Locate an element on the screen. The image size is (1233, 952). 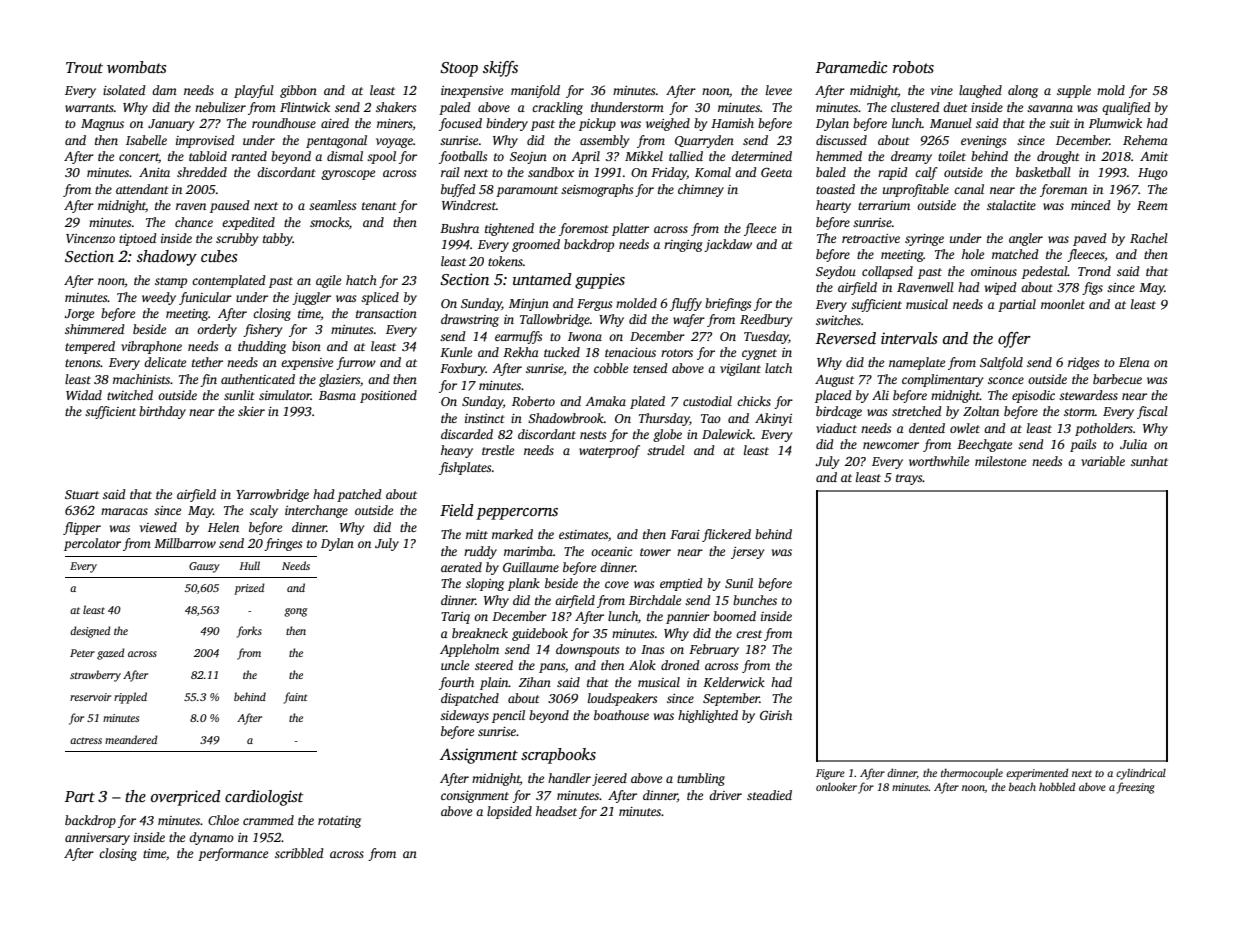
forks is located at coordinates (249, 632).
